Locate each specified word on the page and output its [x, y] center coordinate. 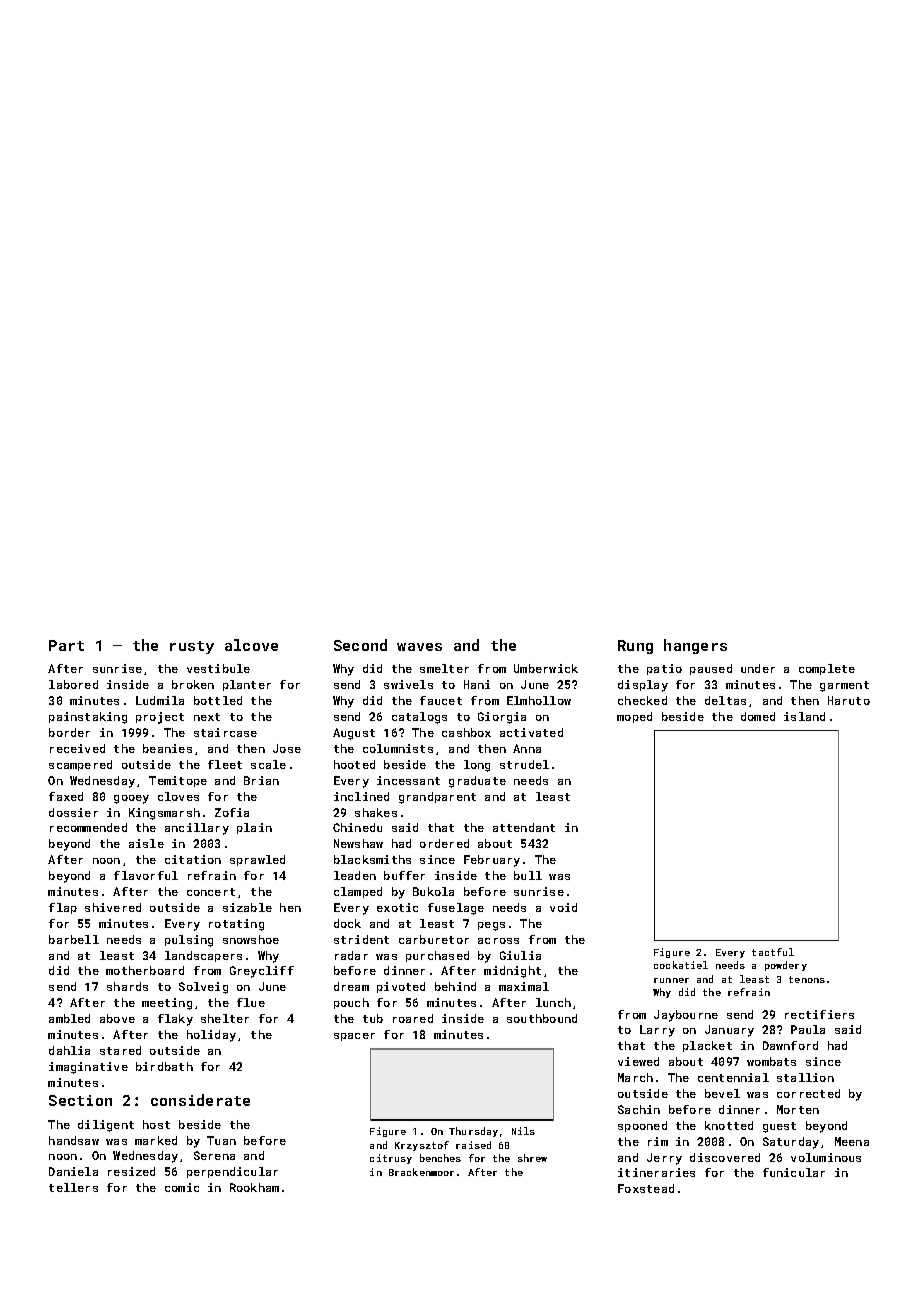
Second [360, 645]
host [156, 1124]
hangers [695, 646]
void [563, 907]
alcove [251, 645]
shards [127, 986]
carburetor [434, 939]
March [635, 1077]
